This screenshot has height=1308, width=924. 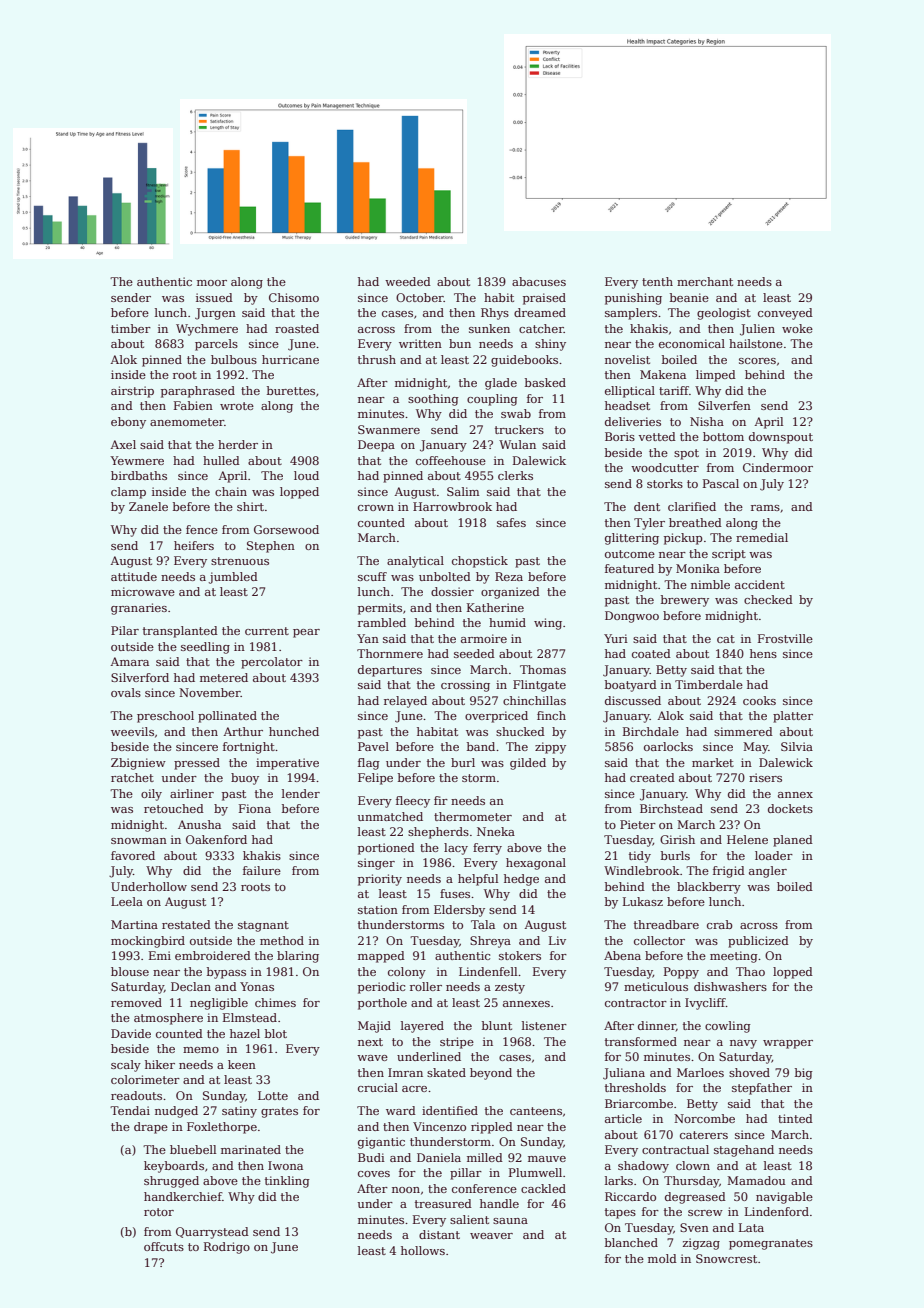 I want to click on hailstone, so click(x=756, y=343).
